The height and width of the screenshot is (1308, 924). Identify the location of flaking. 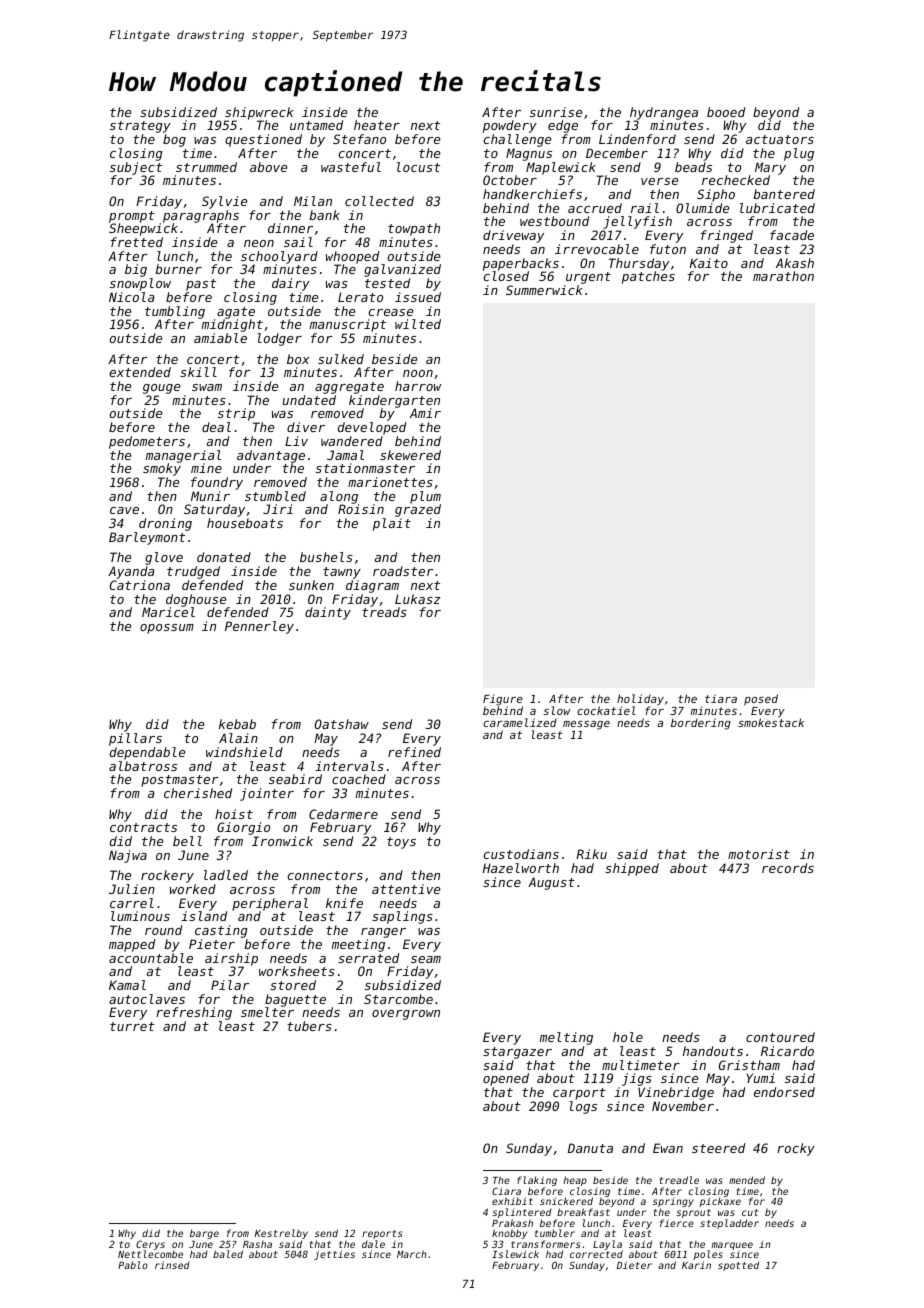
(537, 1181).
